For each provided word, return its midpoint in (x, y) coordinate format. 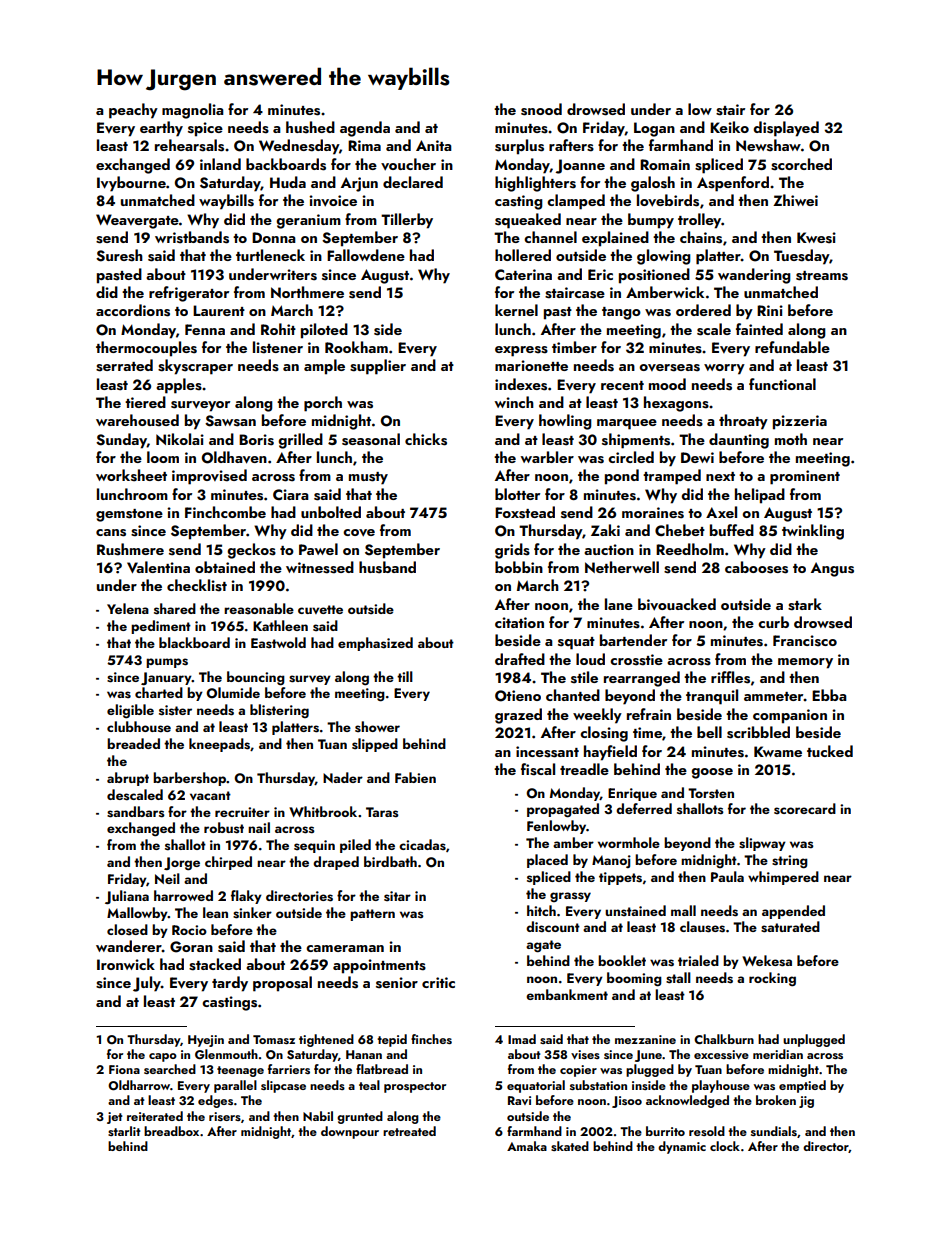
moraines (653, 513)
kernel (516, 310)
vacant (210, 795)
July (147, 984)
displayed (786, 129)
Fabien (415, 777)
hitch (541, 910)
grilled (300, 441)
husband (387, 567)
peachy (133, 111)
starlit (124, 1131)
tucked (830, 751)
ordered (703, 310)
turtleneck (270, 255)
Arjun (359, 184)
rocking (772, 979)
